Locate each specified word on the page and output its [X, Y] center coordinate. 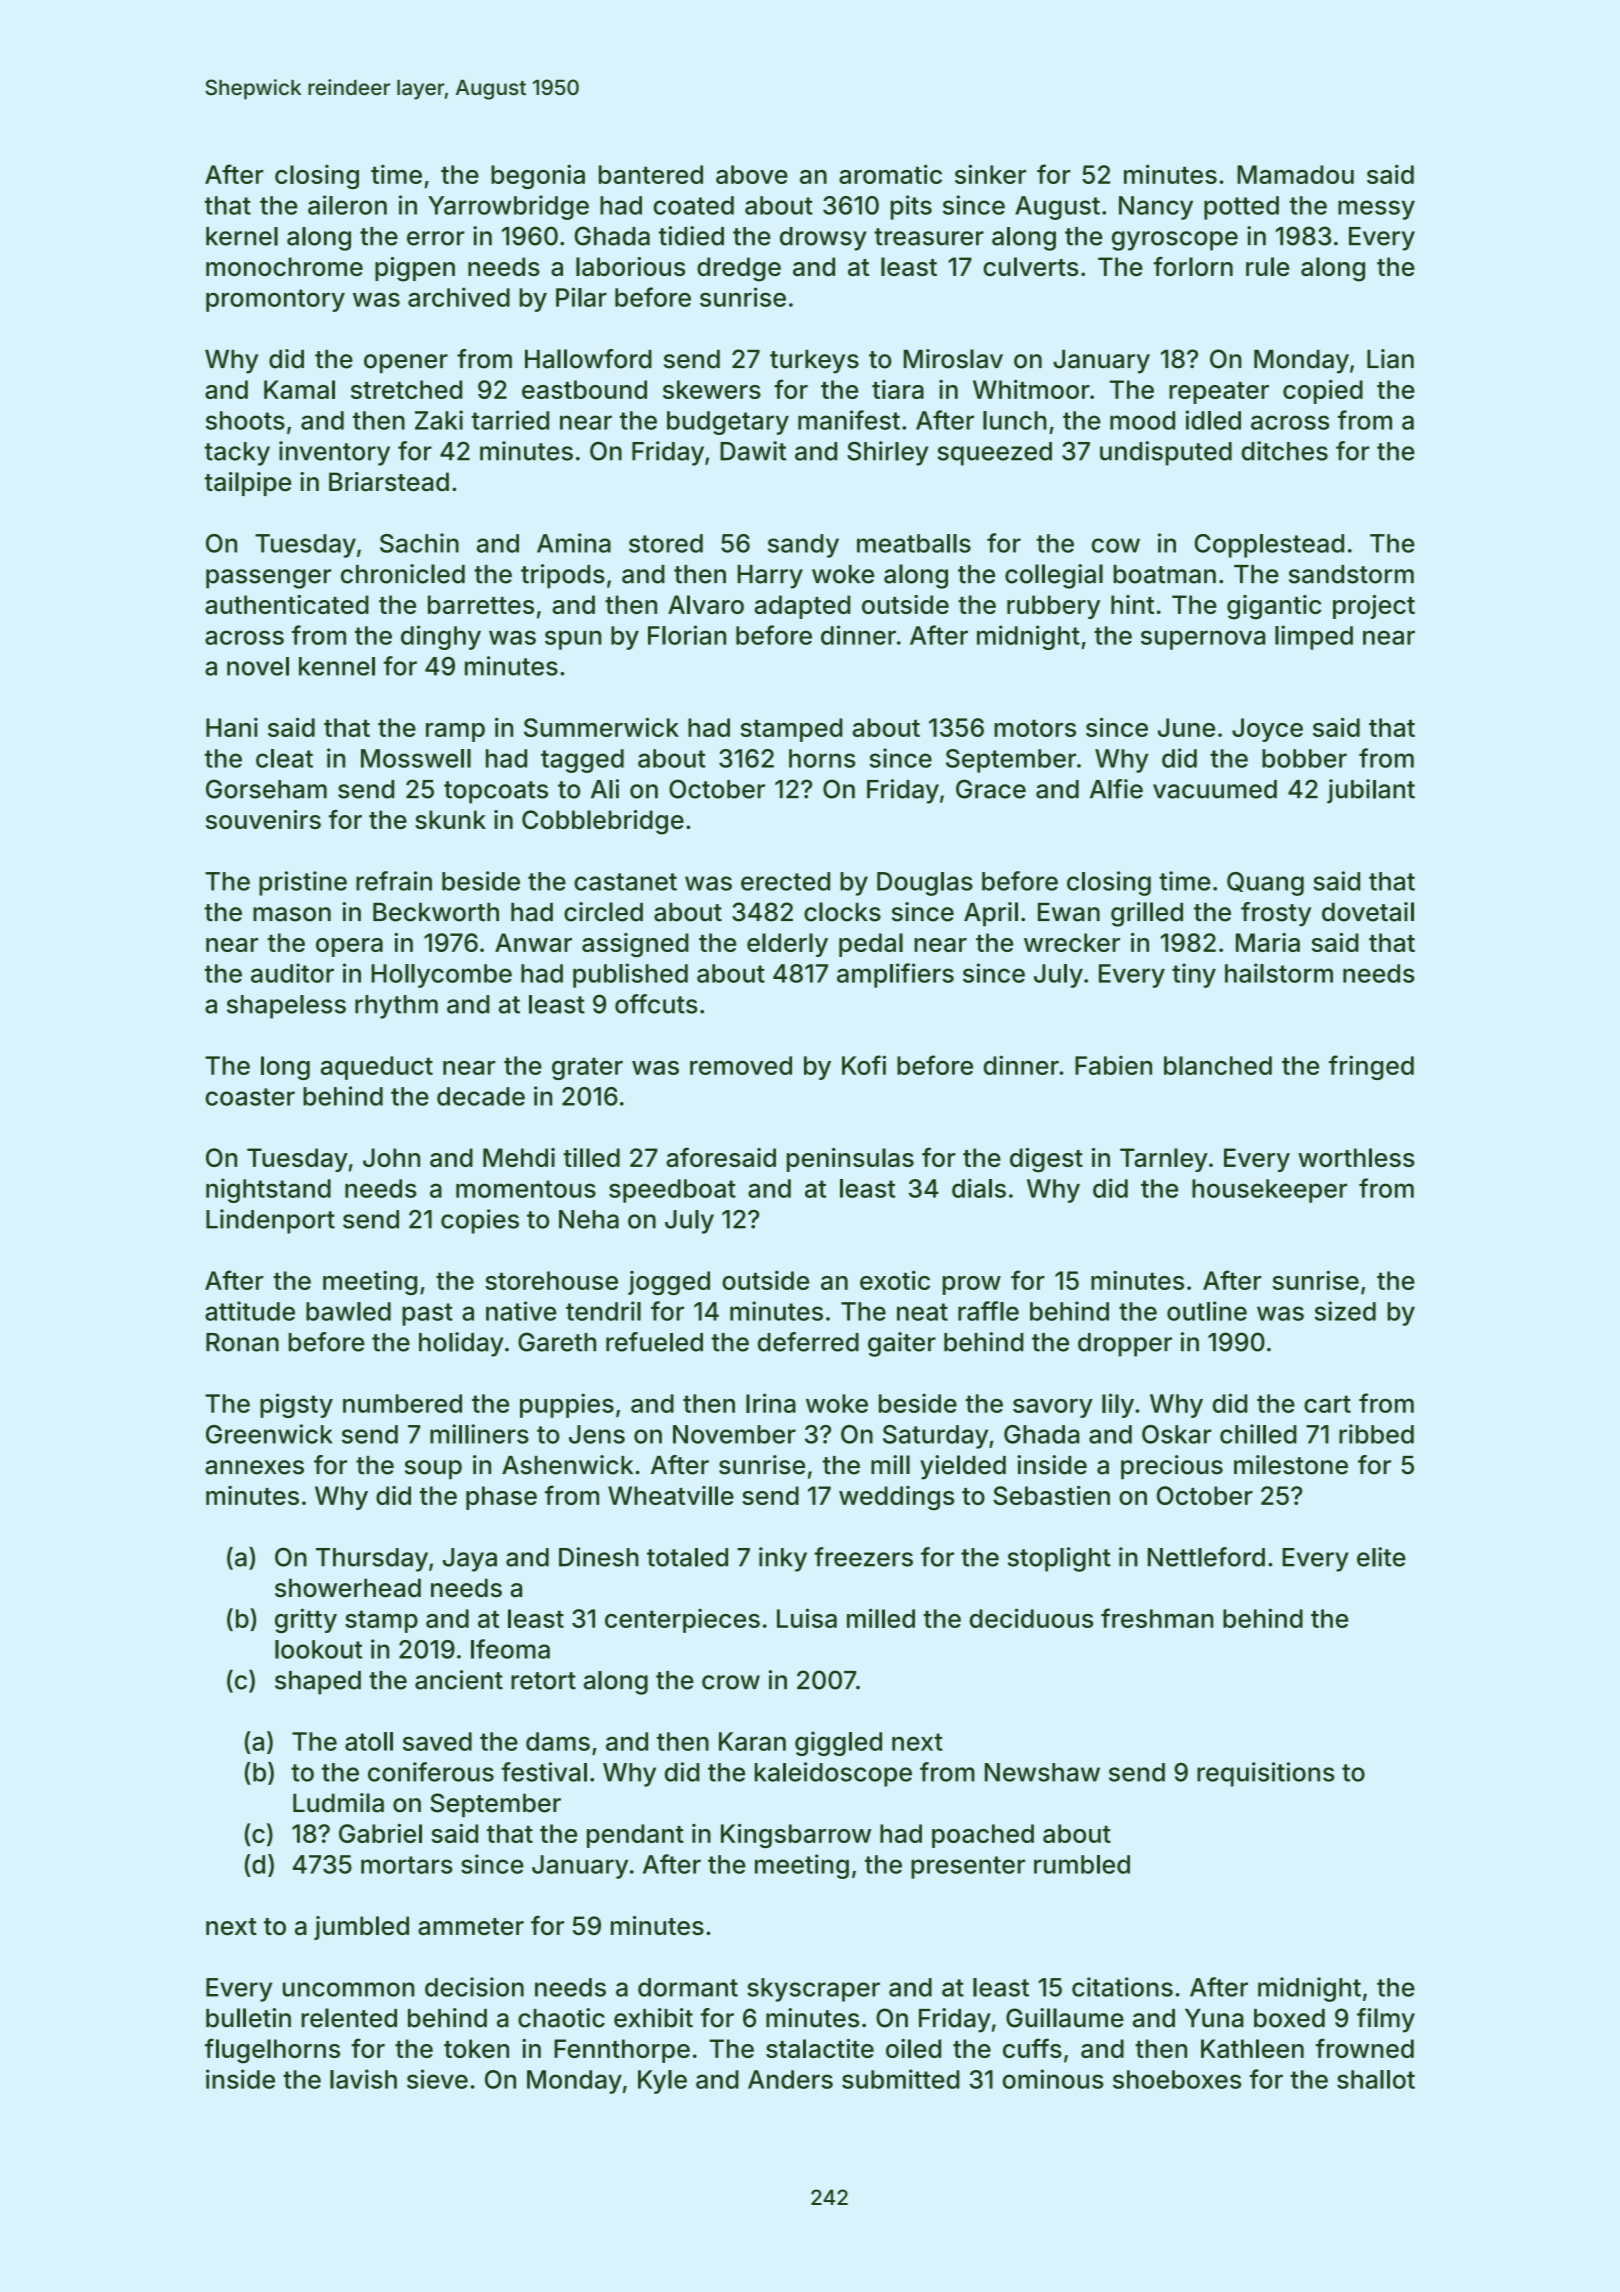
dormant [688, 1987]
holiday [461, 1344]
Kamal [299, 389]
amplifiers [895, 975]
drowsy [823, 239]
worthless [1356, 1157]
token [476, 2048]
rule [1267, 266]
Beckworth [436, 912]
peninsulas [850, 1160]
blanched [1218, 1065]
